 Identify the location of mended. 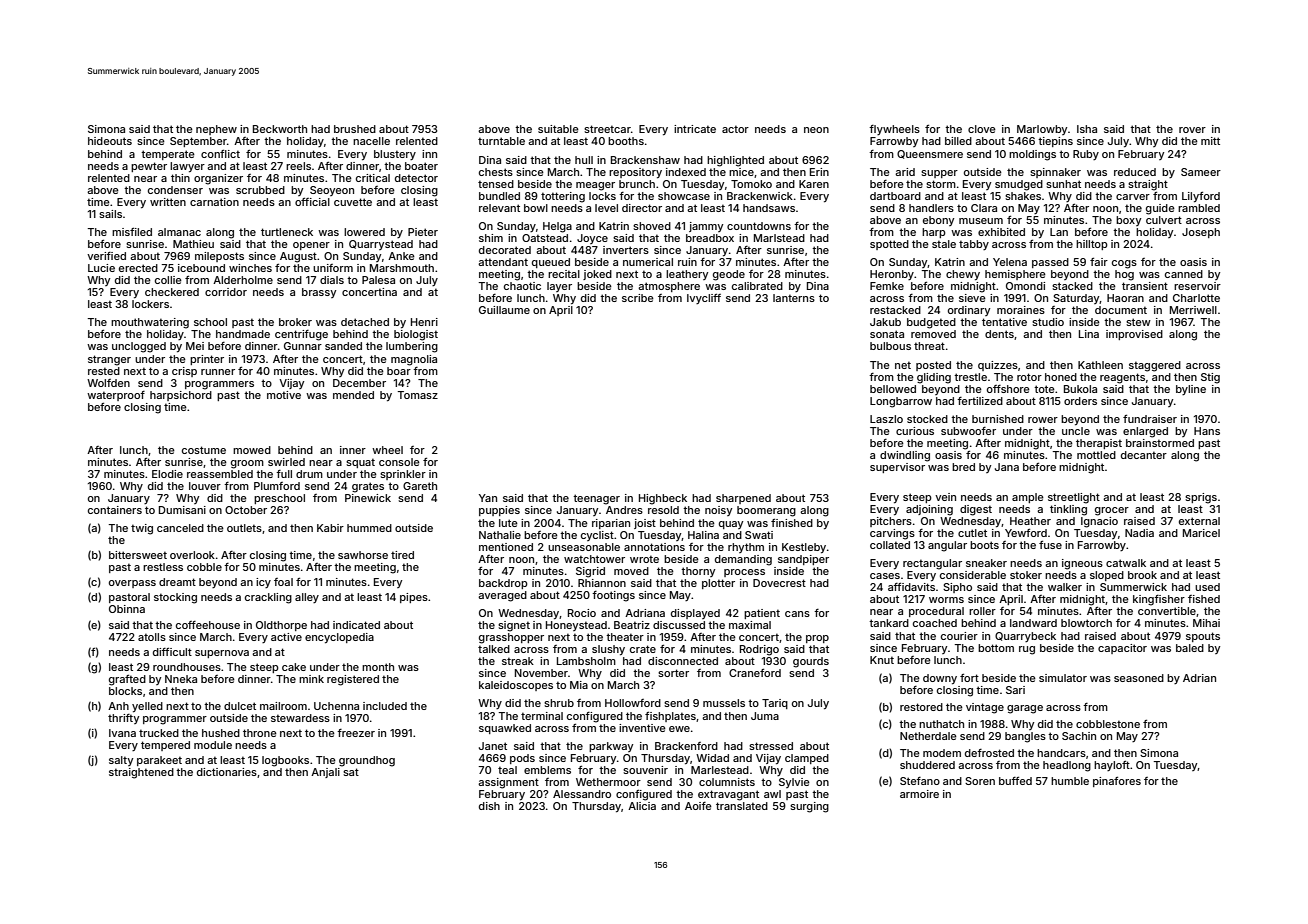
(353, 395).
